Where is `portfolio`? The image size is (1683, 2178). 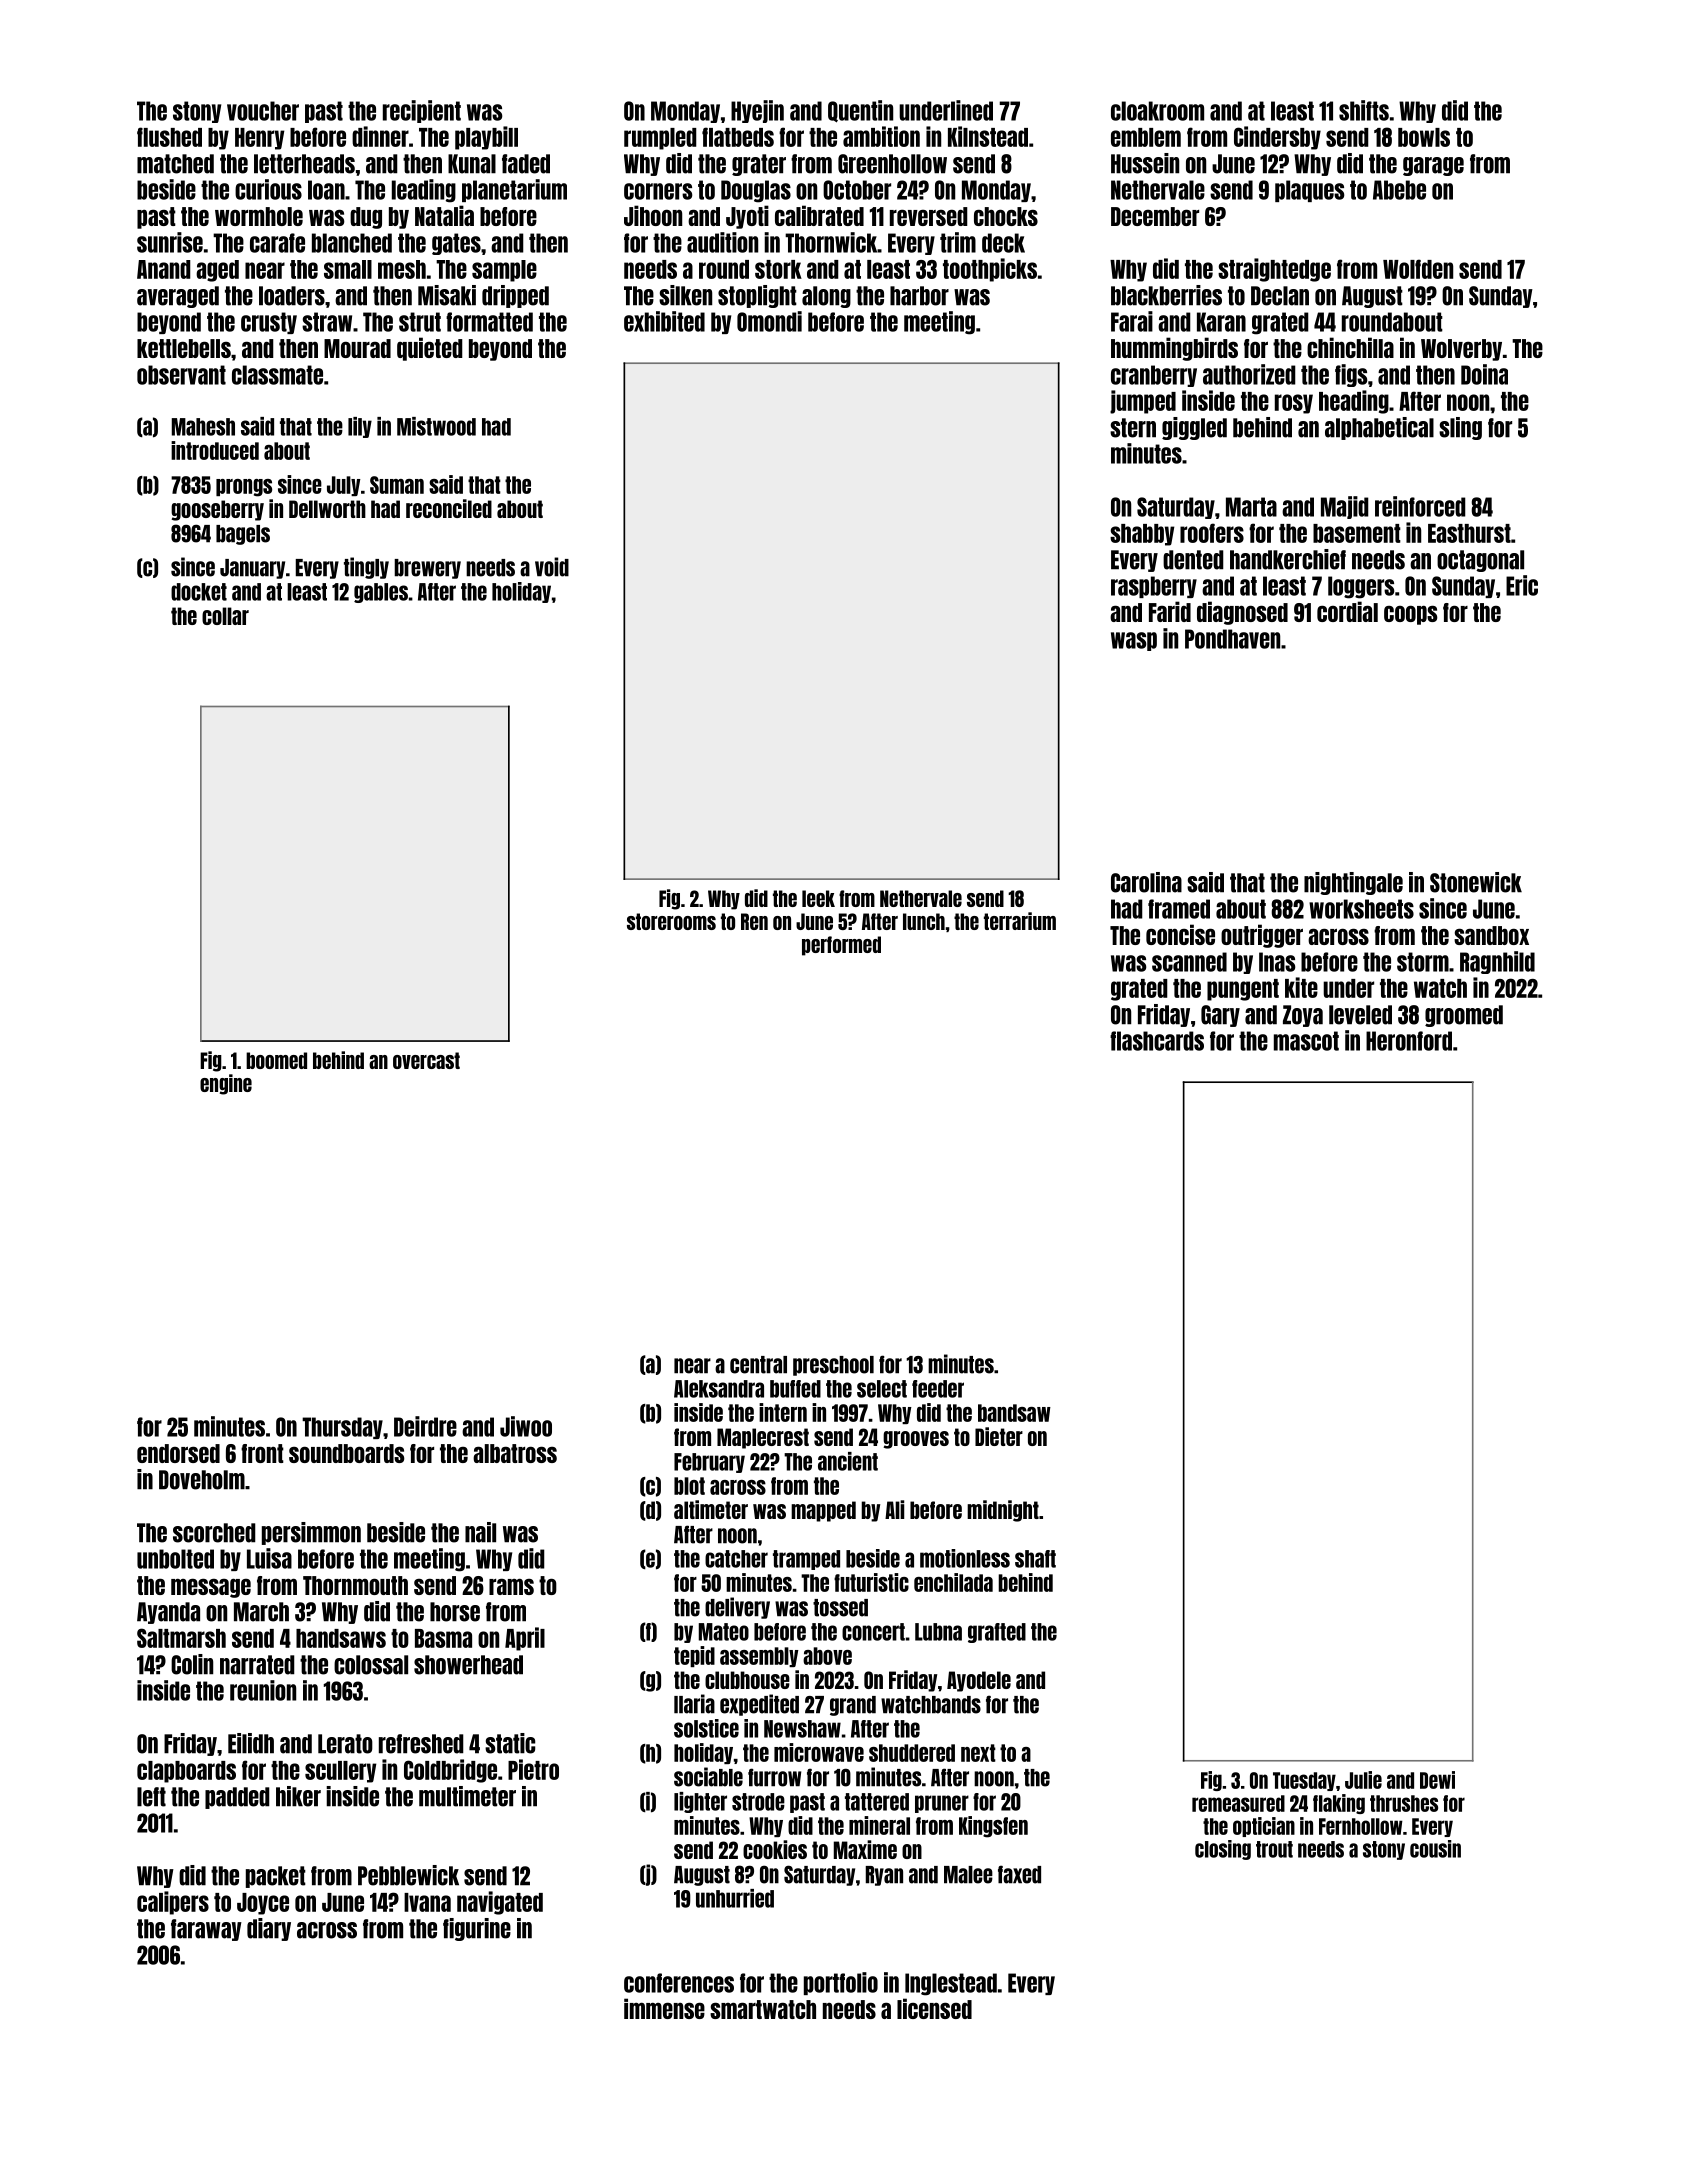
portfolio is located at coordinates (841, 1983).
